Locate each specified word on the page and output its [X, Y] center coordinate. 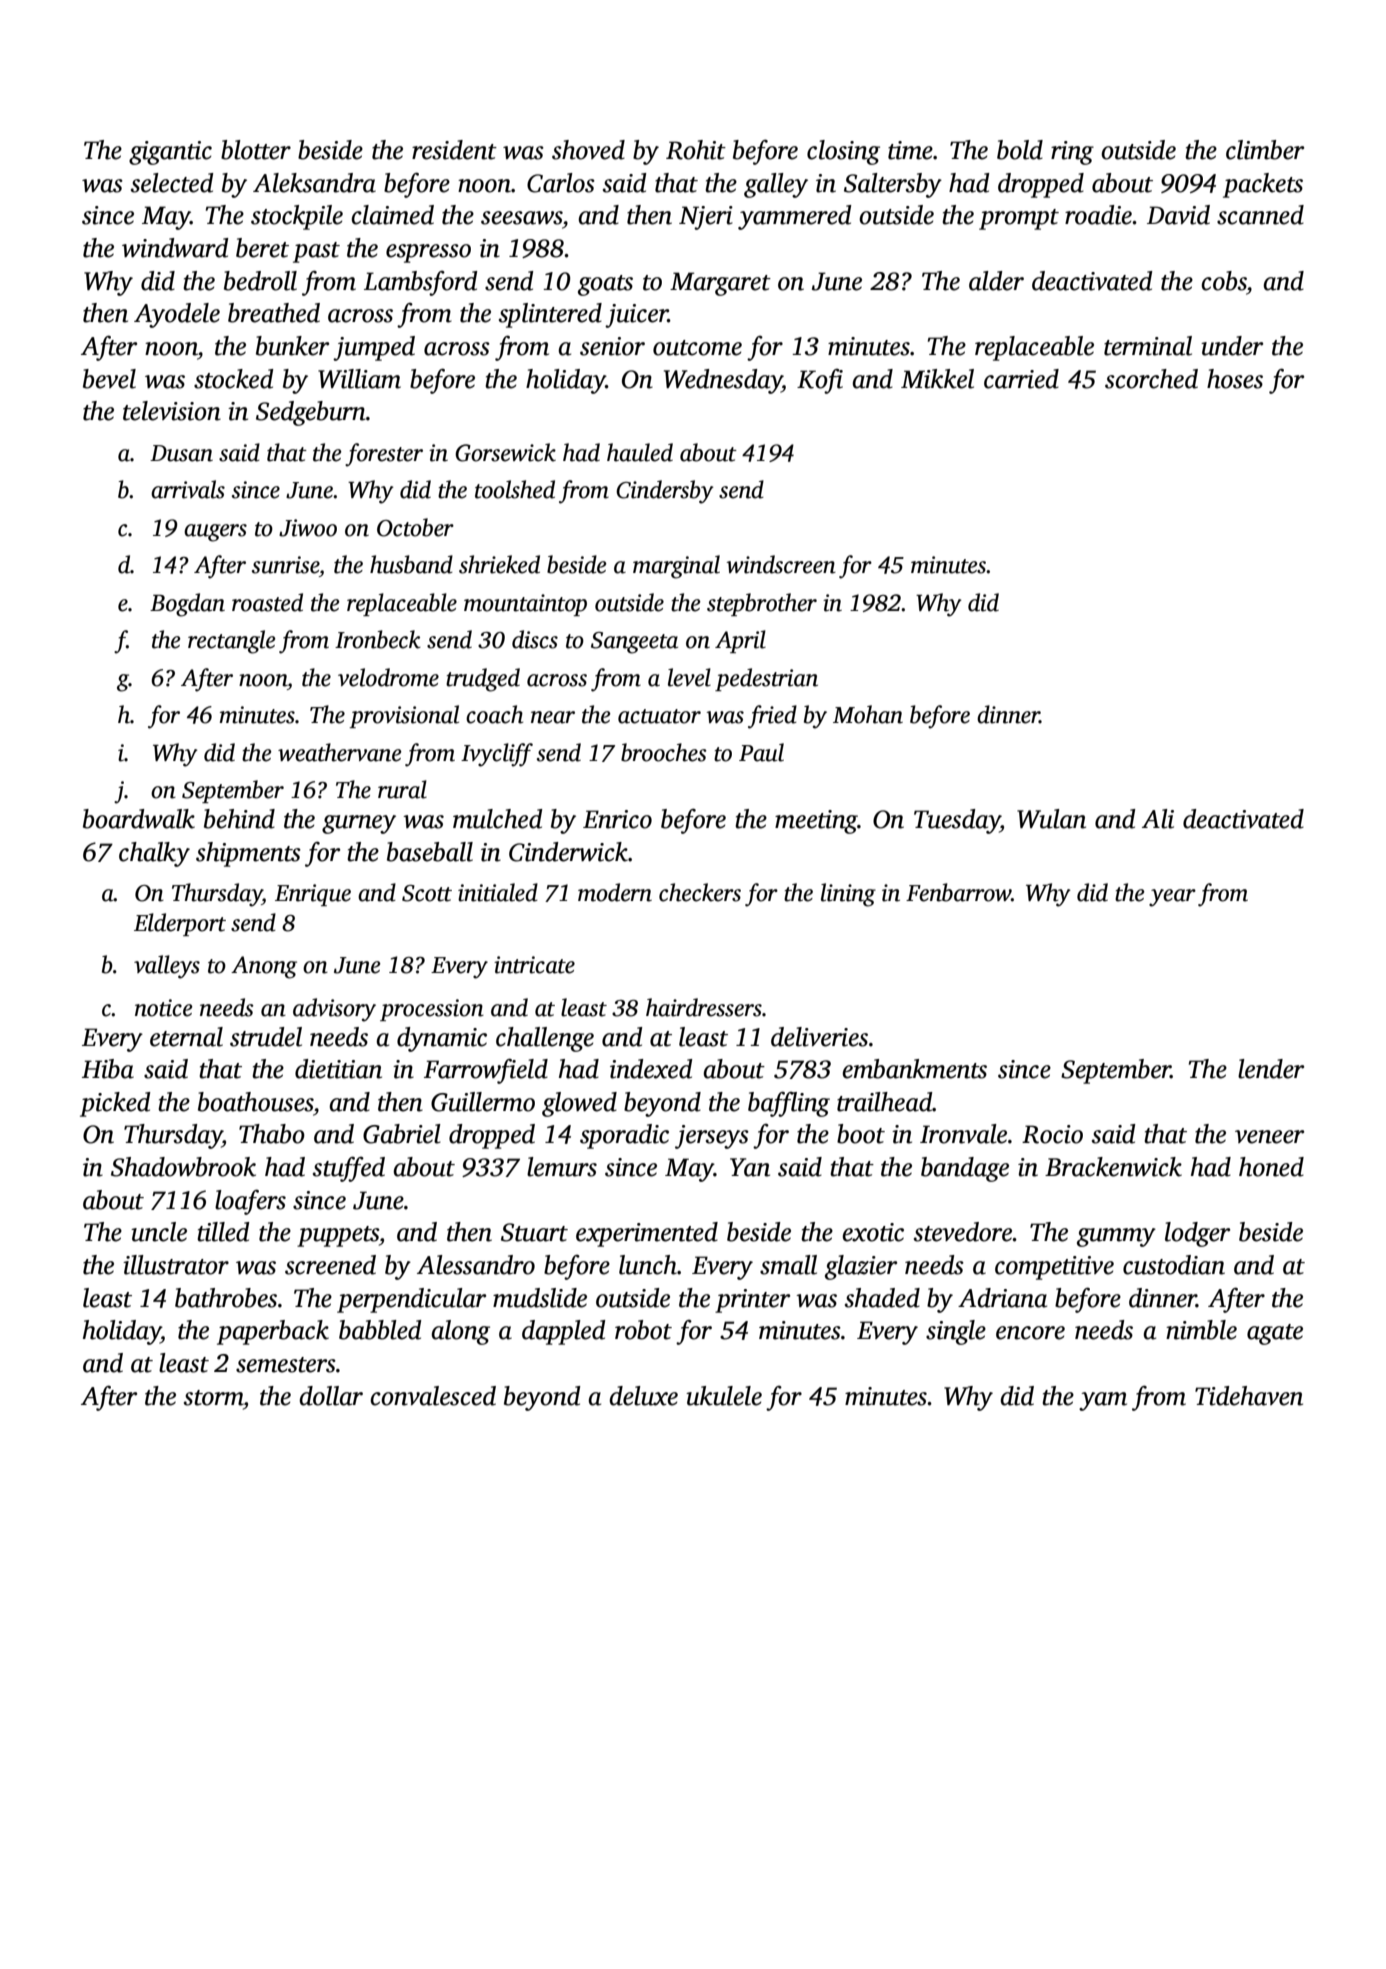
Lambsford [421, 283]
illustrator [176, 1265]
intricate [534, 965]
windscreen [781, 564]
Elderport [180, 924]
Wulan [1051, 819]
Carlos [561, 183]
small [788, 1265]
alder [996, 281]
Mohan [868, 714]
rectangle [232, 642]
